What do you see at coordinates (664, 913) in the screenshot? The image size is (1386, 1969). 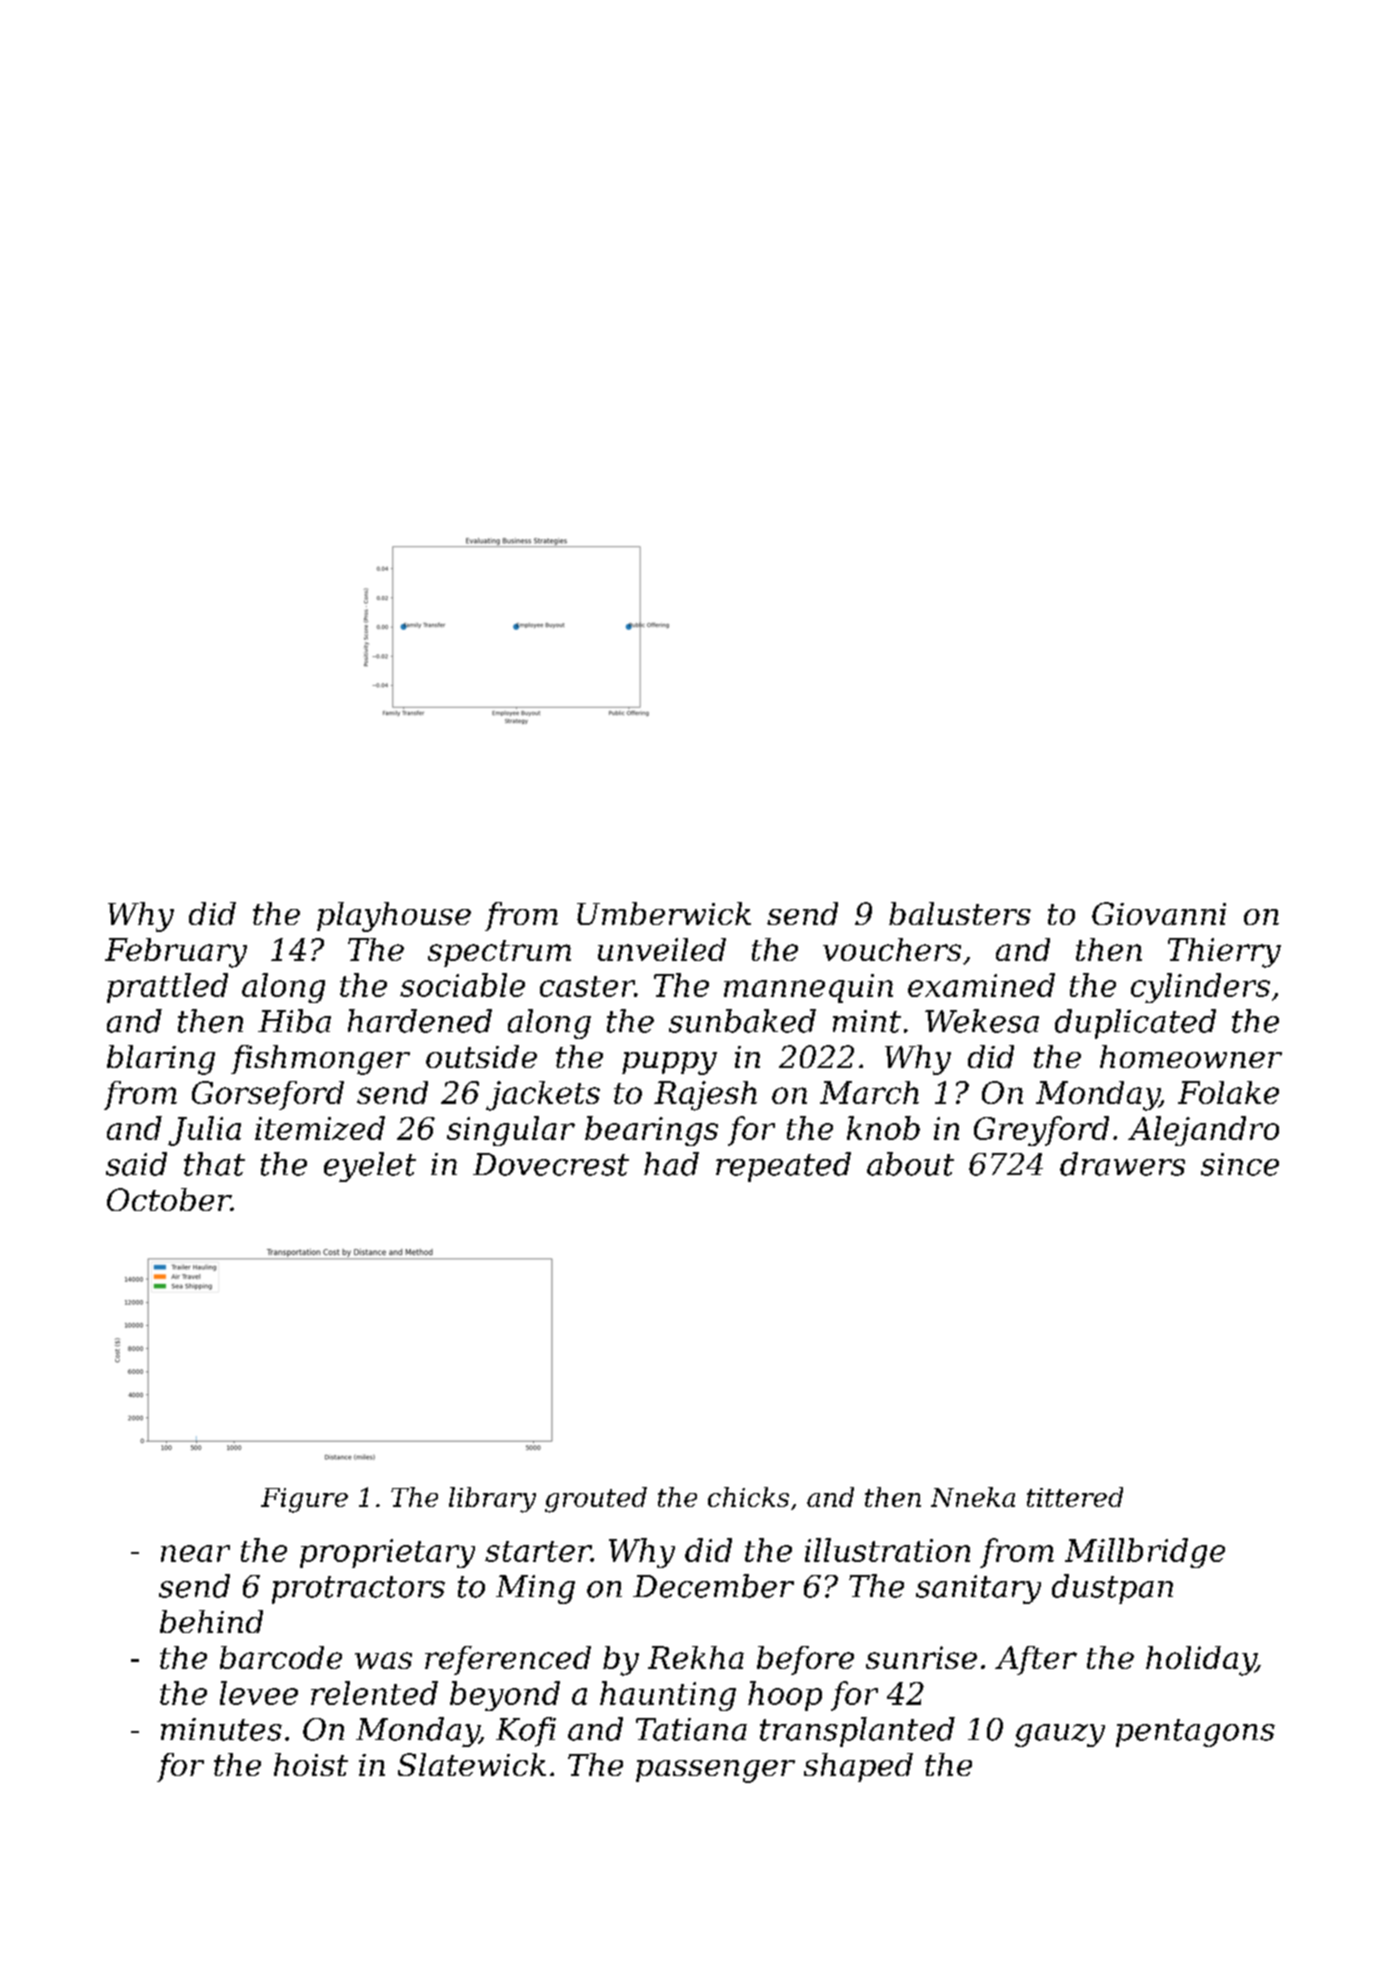 I see `Umberwick` at bounding box center [664, 913].
